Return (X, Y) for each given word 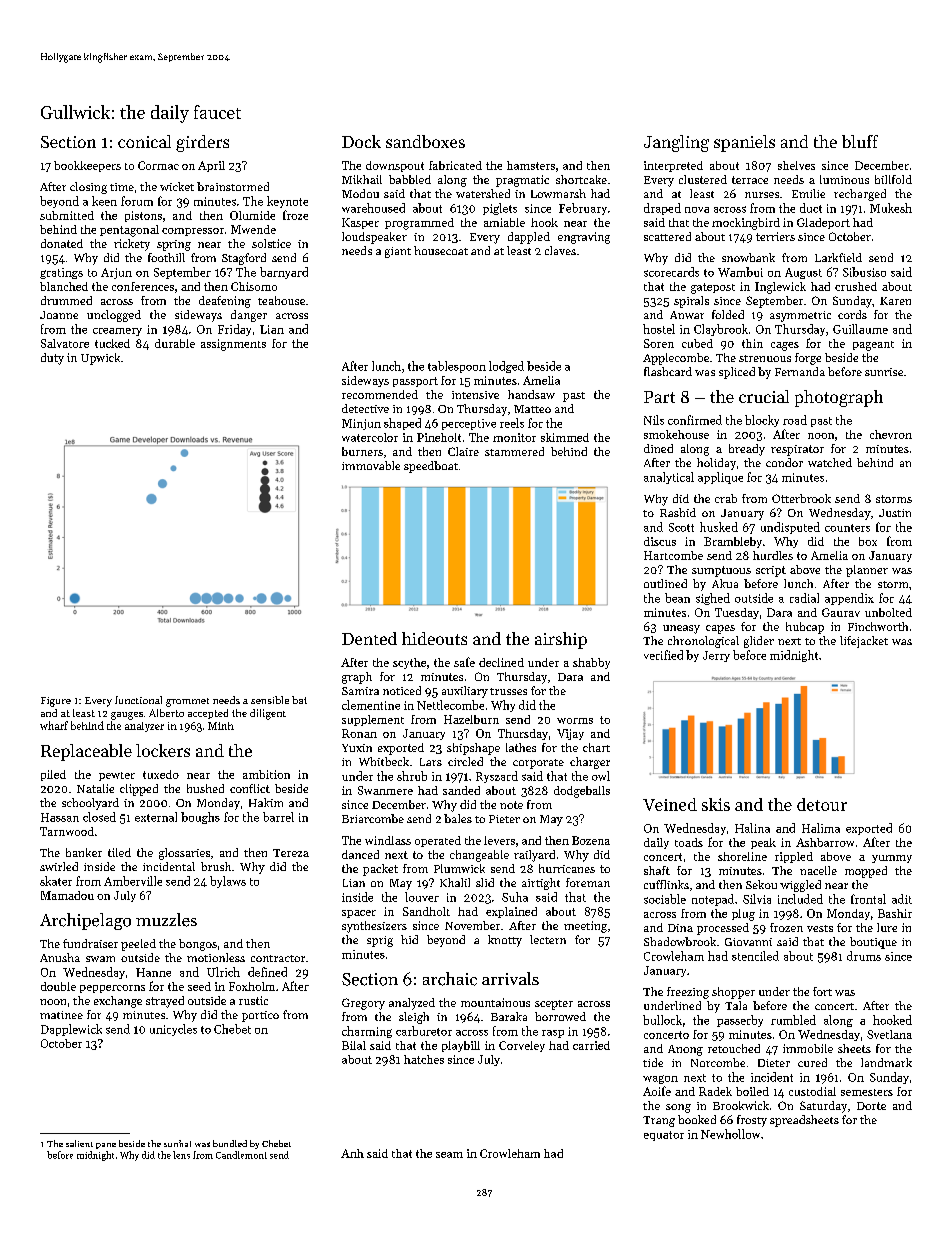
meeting (585, 927)
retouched (734, 1048)
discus (660, 541)
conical (144, 141)
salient (79, 1143)
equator (664, 1136)
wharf (54, 725)
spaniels (744, 143)
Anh (352, 1153)
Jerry (716, 656)
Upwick (100, 359)
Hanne (153, 972)
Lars (431, 762)
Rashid (678, 512)
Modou (360, 193)
